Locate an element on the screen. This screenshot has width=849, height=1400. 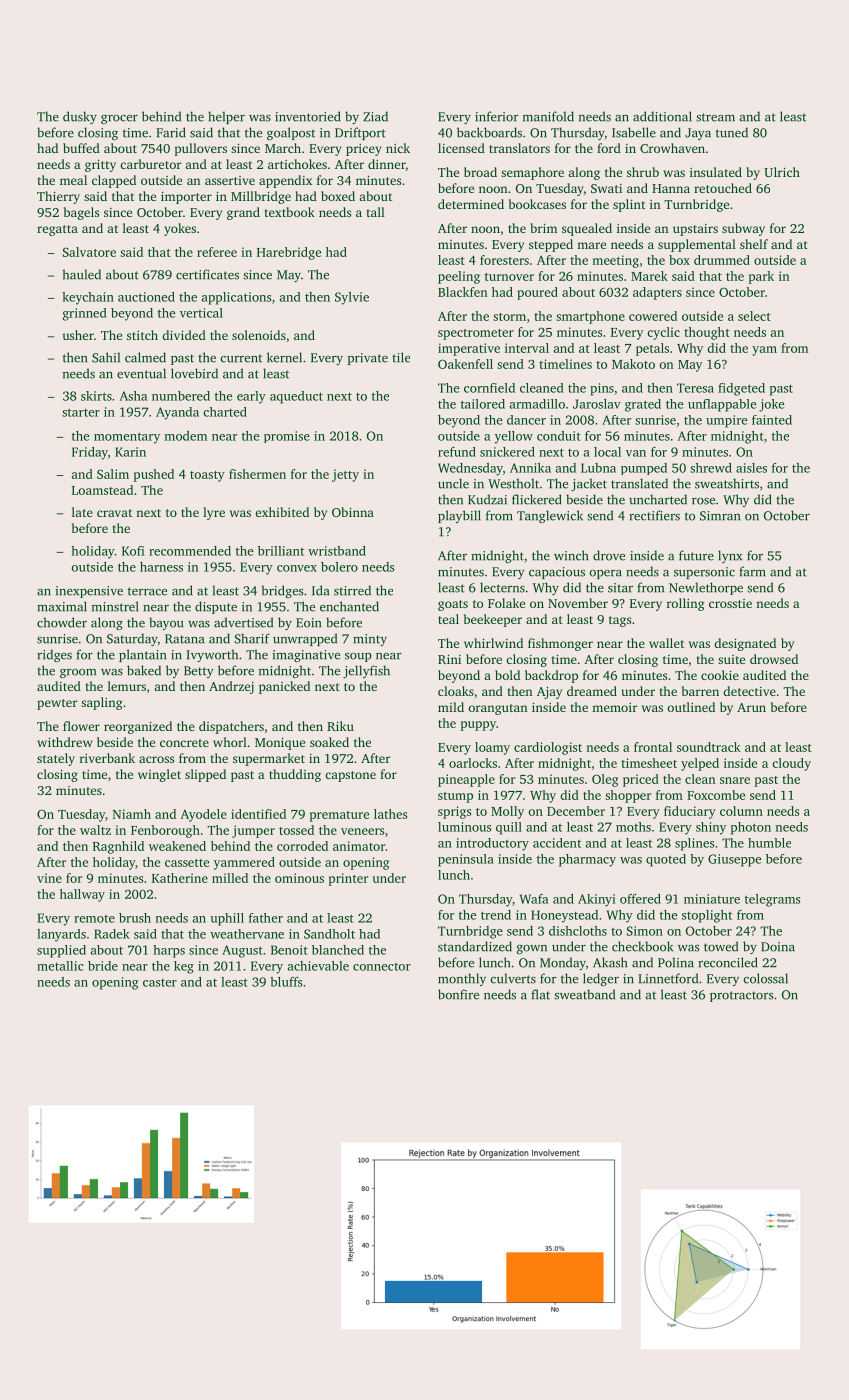
manifold is located at coordinates (548, 116).
